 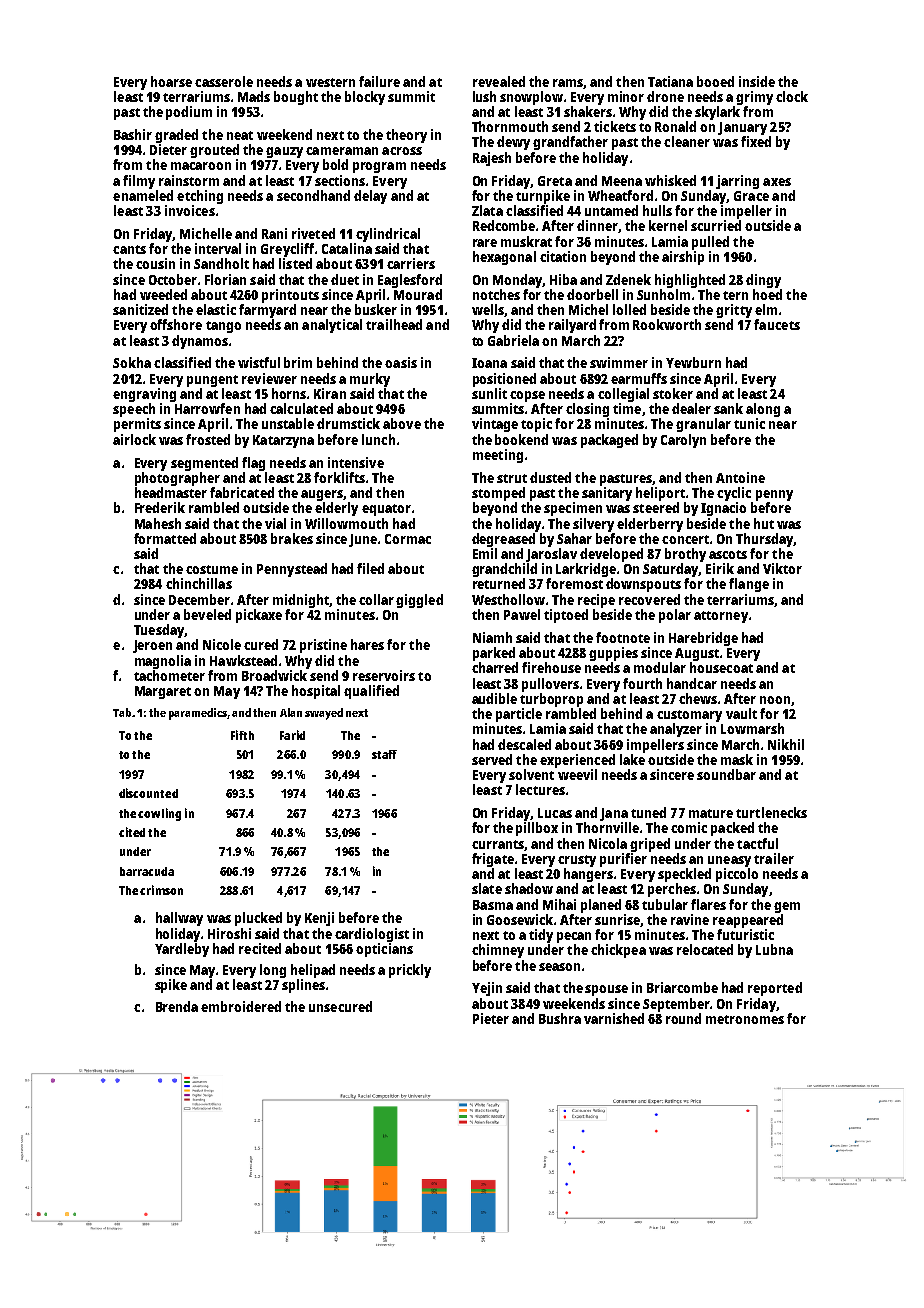 What do you see at coordinates (499, 81) in the document?
I see `revealed` at bounding box center [499, 81].
